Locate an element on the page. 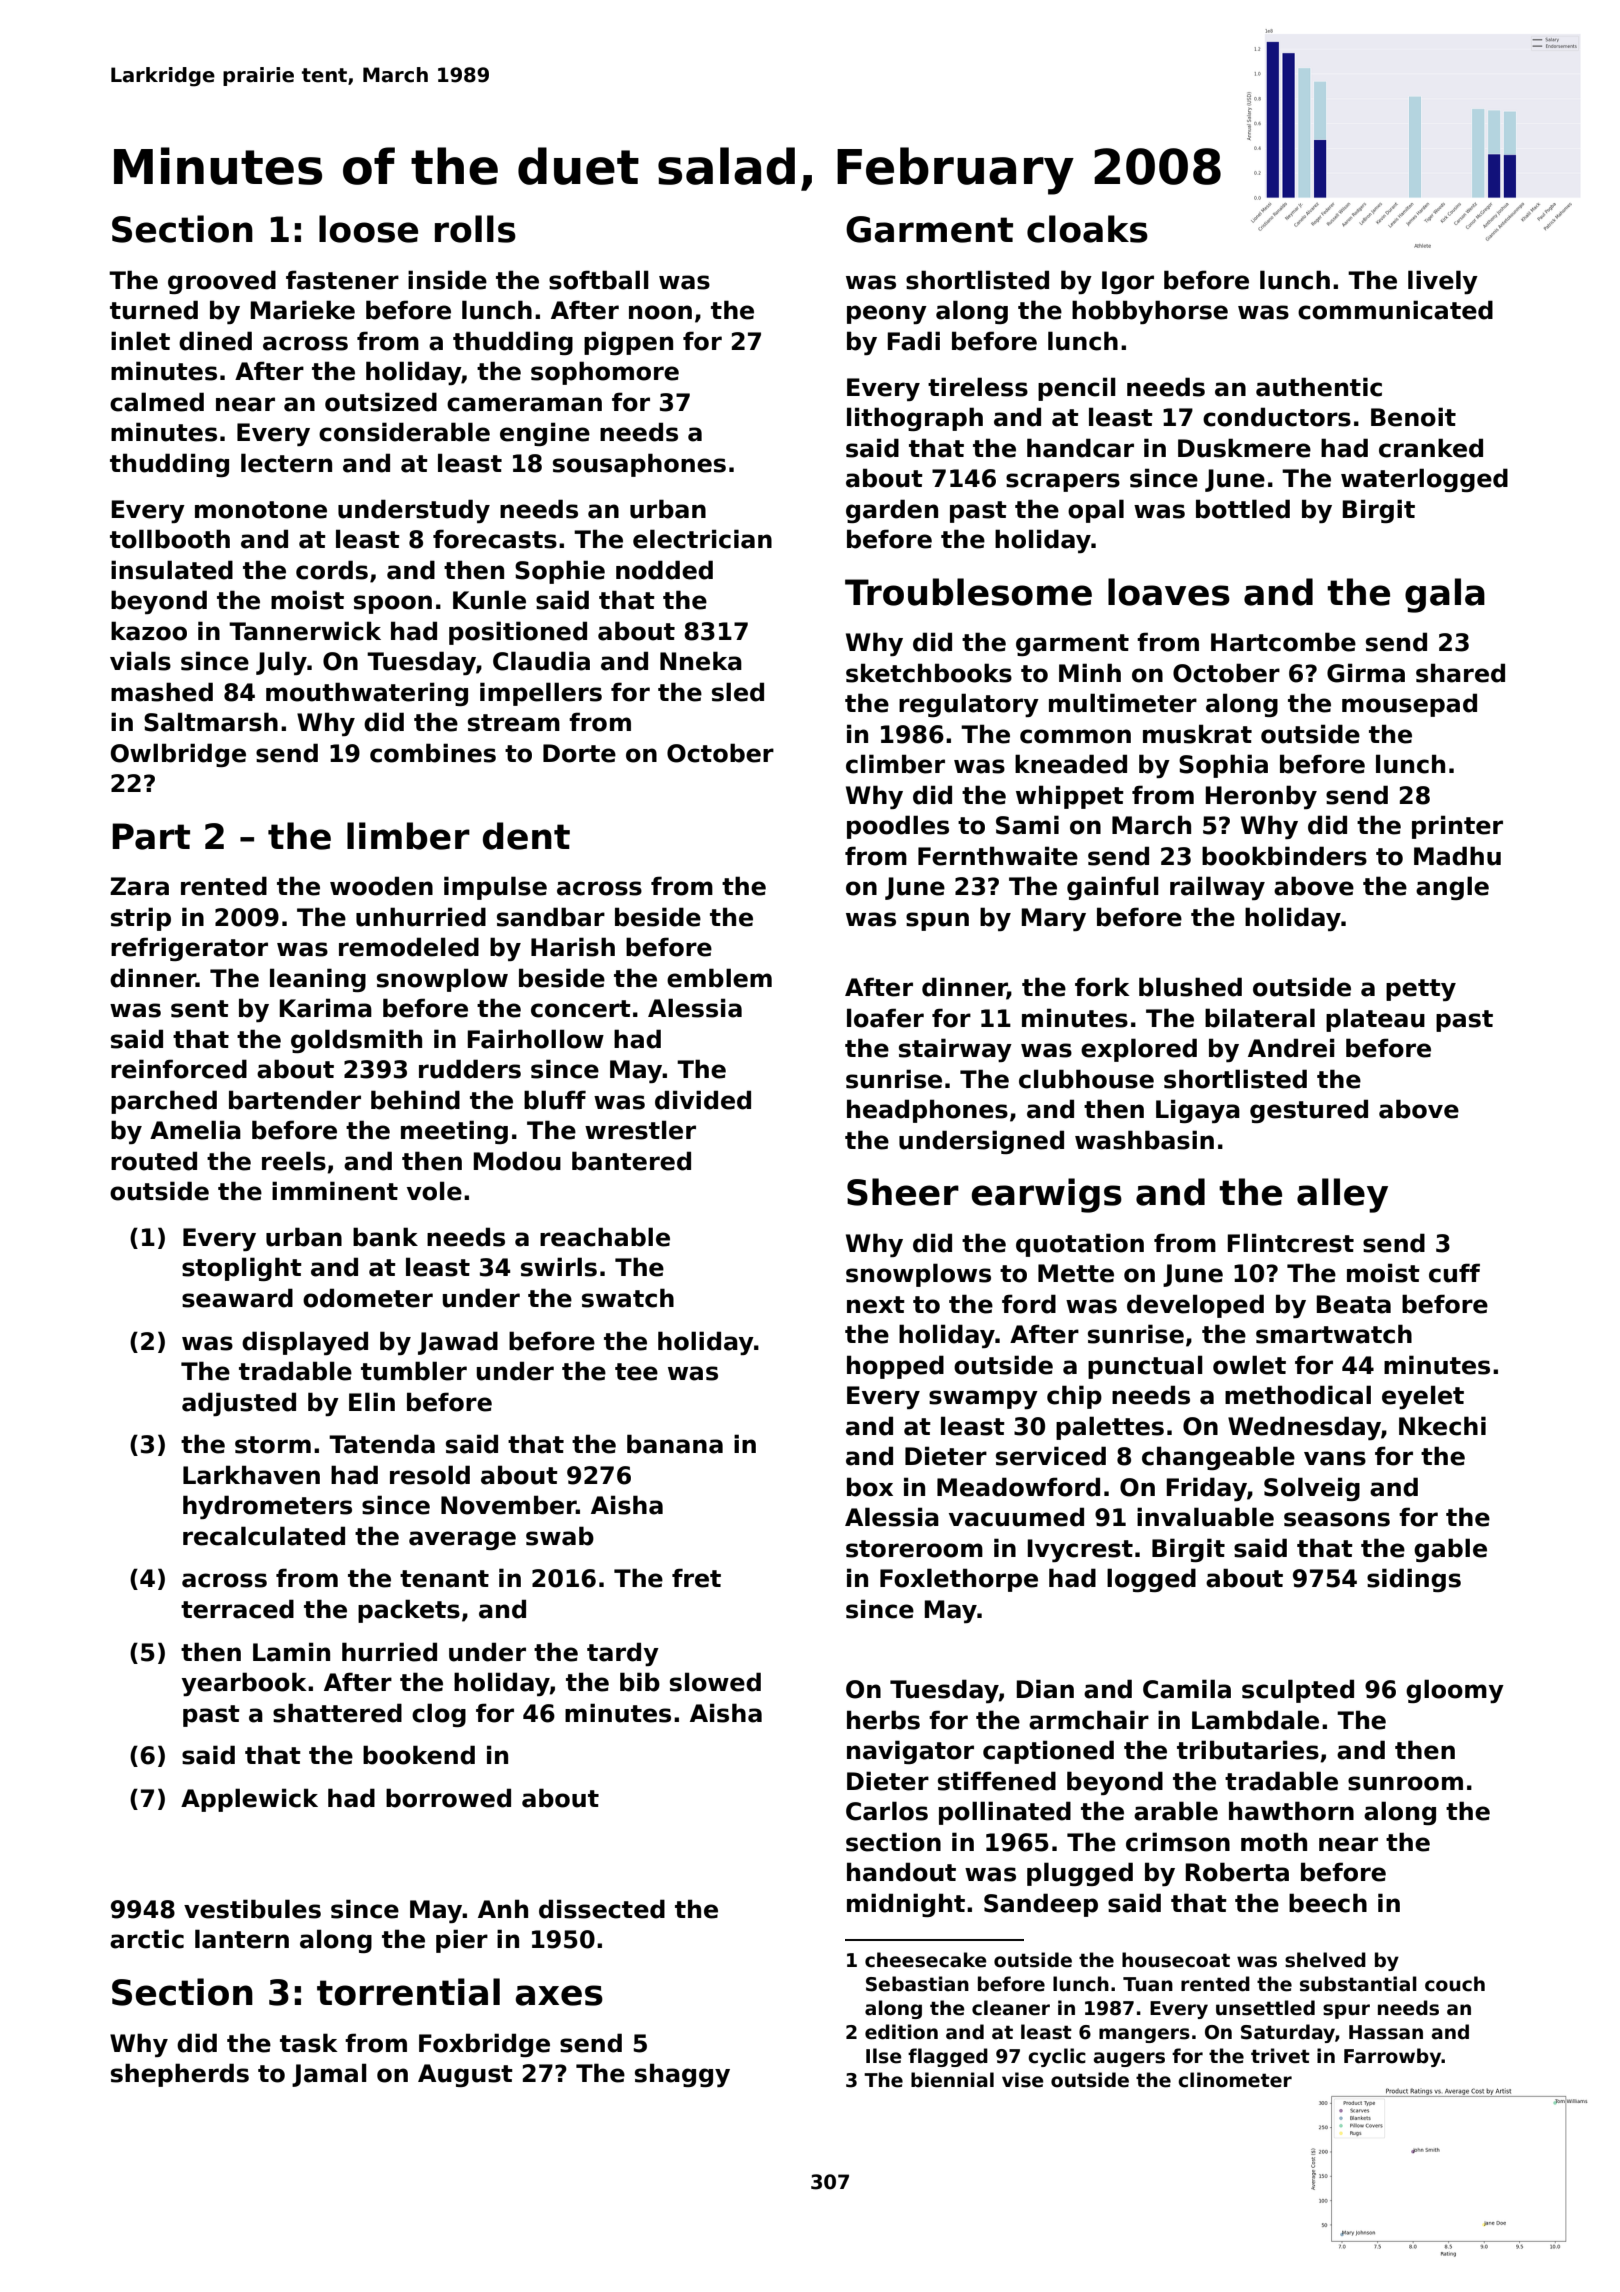 This document has width=1620, height=2292. impellers is located at coordinates (541, 694).
